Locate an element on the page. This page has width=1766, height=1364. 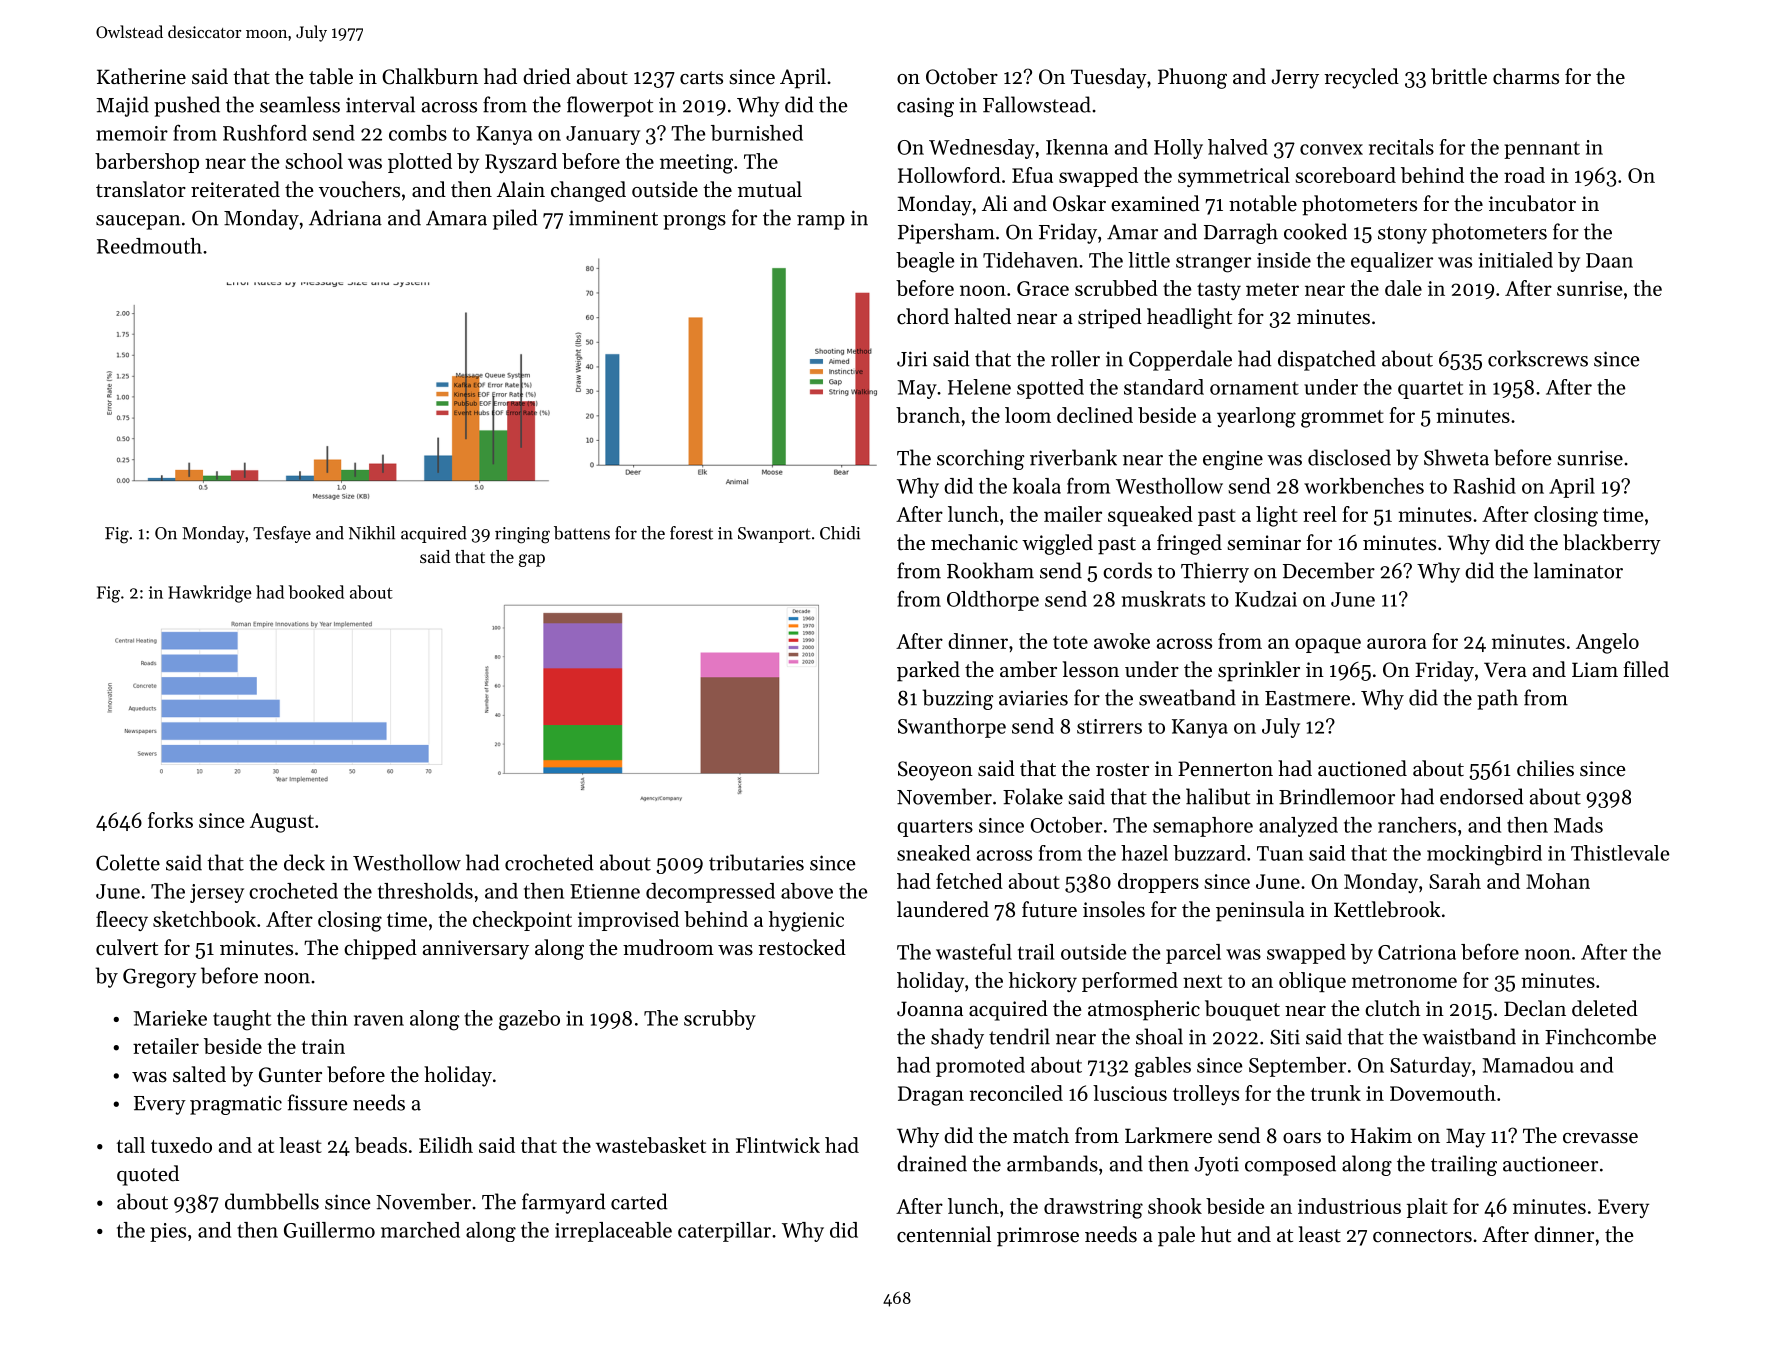
Rashid is located at coordinates (1484, 486).
